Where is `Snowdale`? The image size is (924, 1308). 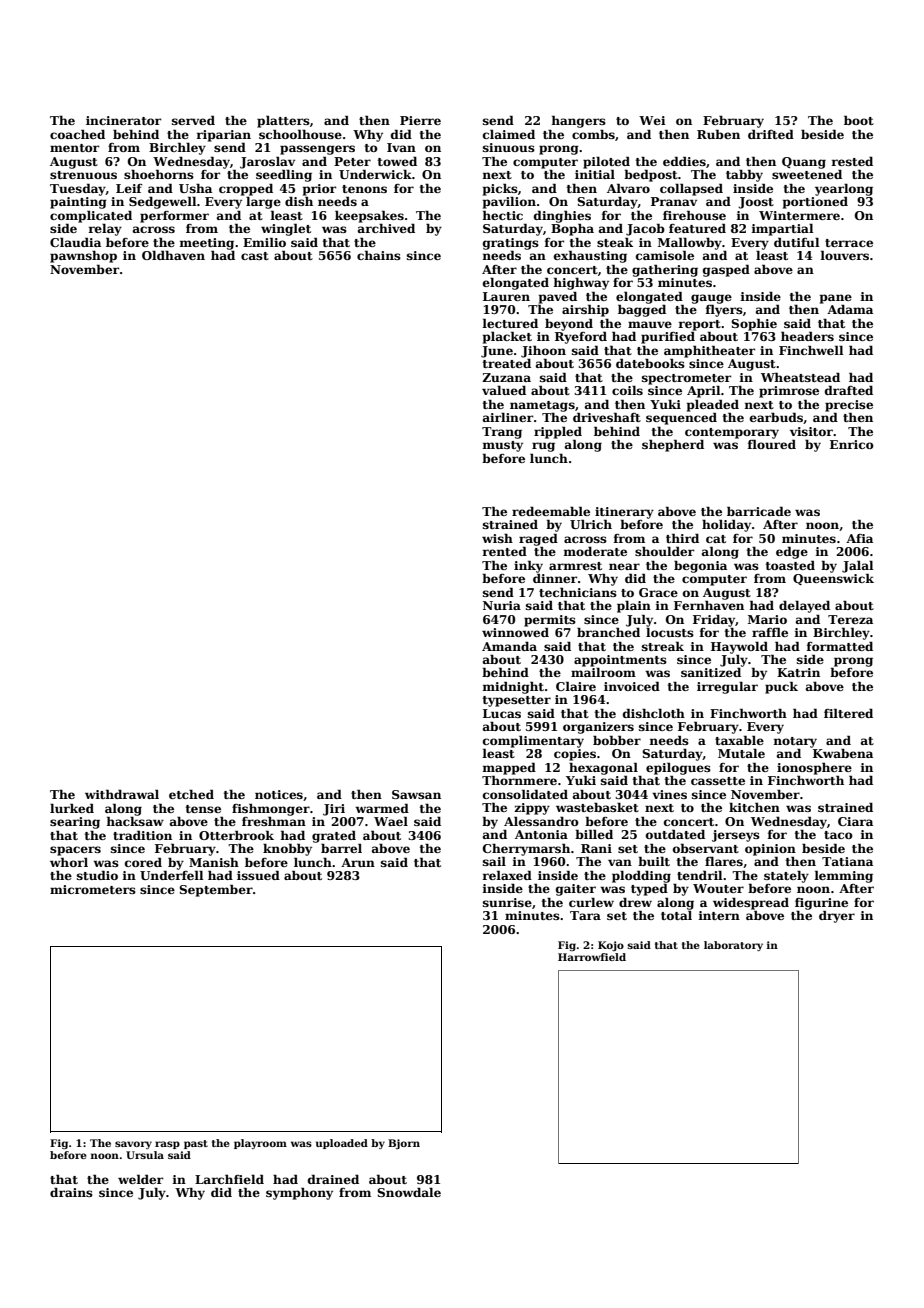
Snowdale is located at coordinates (409, 1192).
